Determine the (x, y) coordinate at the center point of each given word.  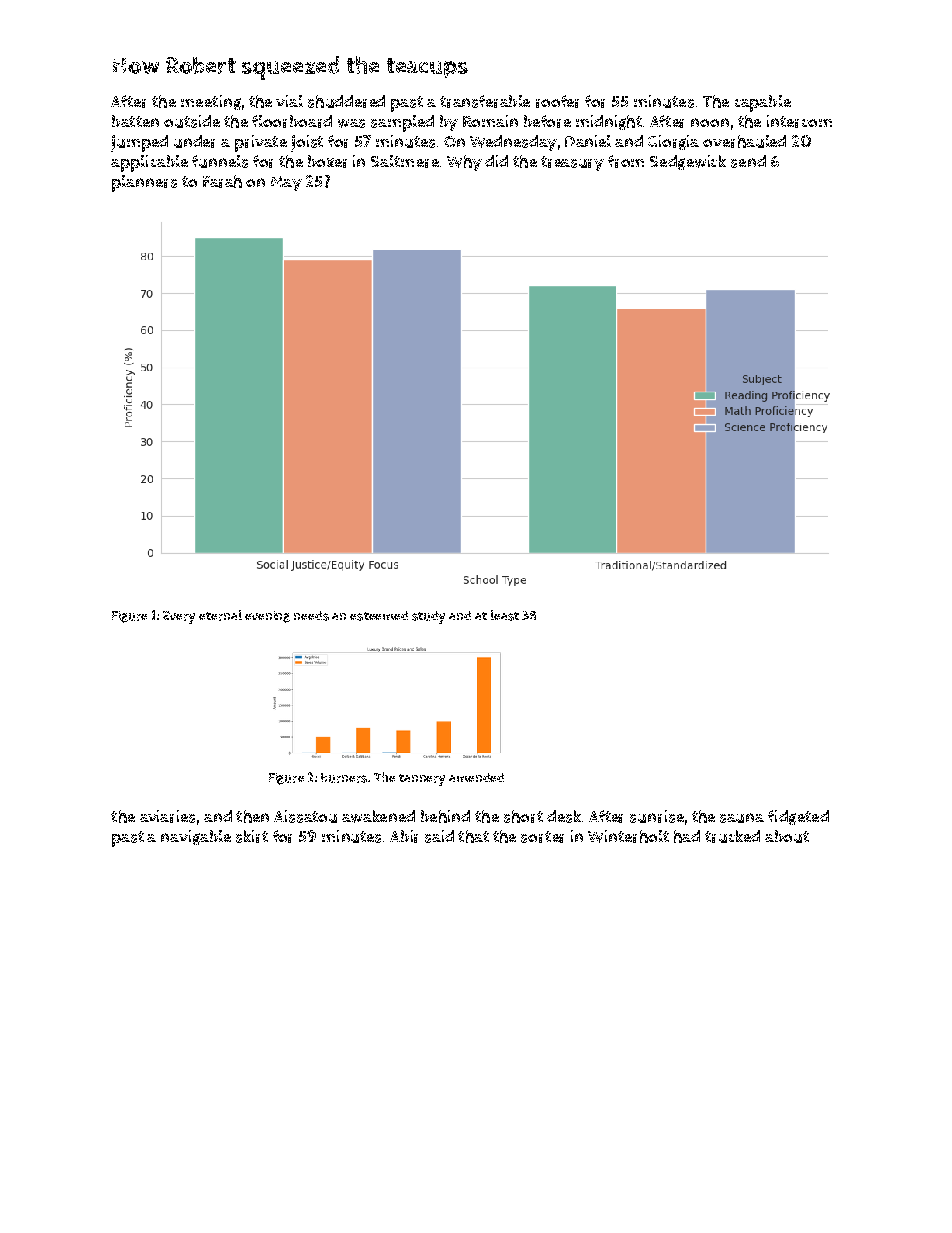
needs (311, 616)
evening (267, 617)
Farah (222, 181)
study (428, 617)
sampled (402, 123)
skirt (252, 836)
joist (307, 143)
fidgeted (798, 817)
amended (476, 777)
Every (179, 617)
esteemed (379, 616)
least (505, 615)
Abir (404, 836)
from (626, 161)
